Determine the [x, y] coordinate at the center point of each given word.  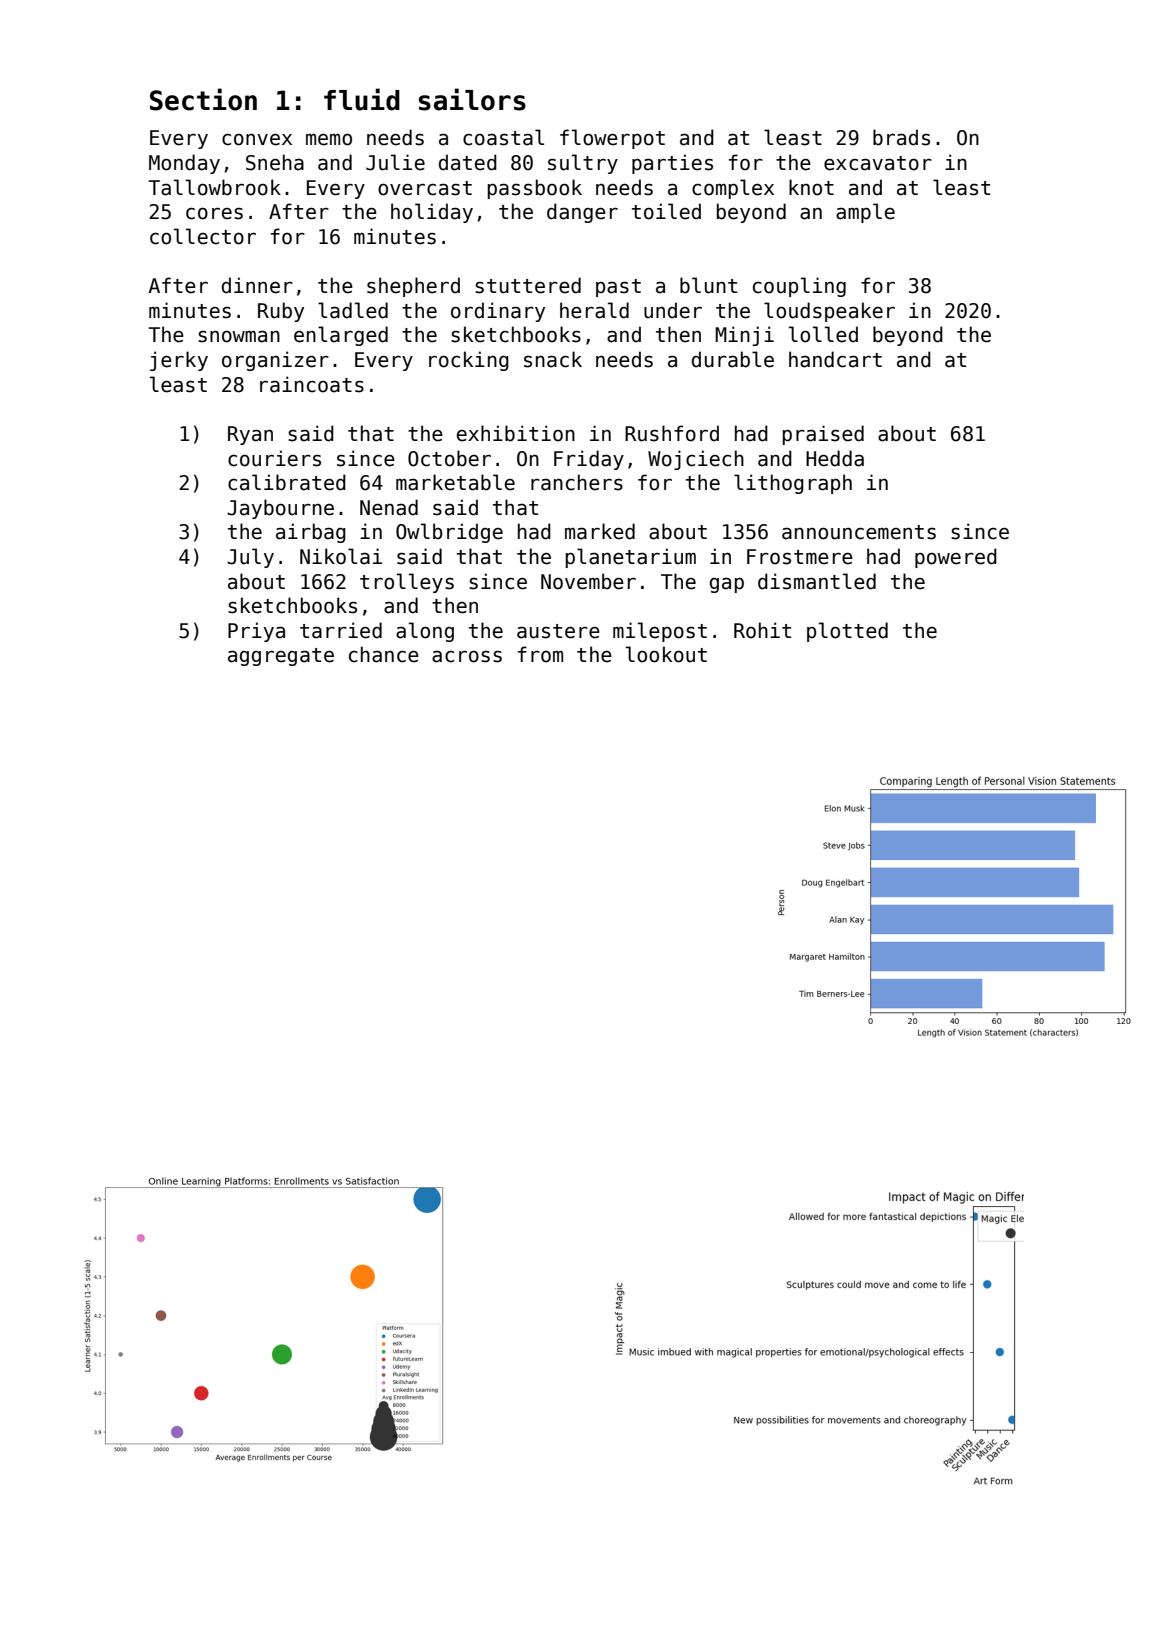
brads [901, 137]
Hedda [835, 458]
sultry [583, 164]
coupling [799, 287]
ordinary [498, 312]
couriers [274, 458]
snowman [239, 336]
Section [203, 99]
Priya [256, 632]
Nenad [389, 507]
